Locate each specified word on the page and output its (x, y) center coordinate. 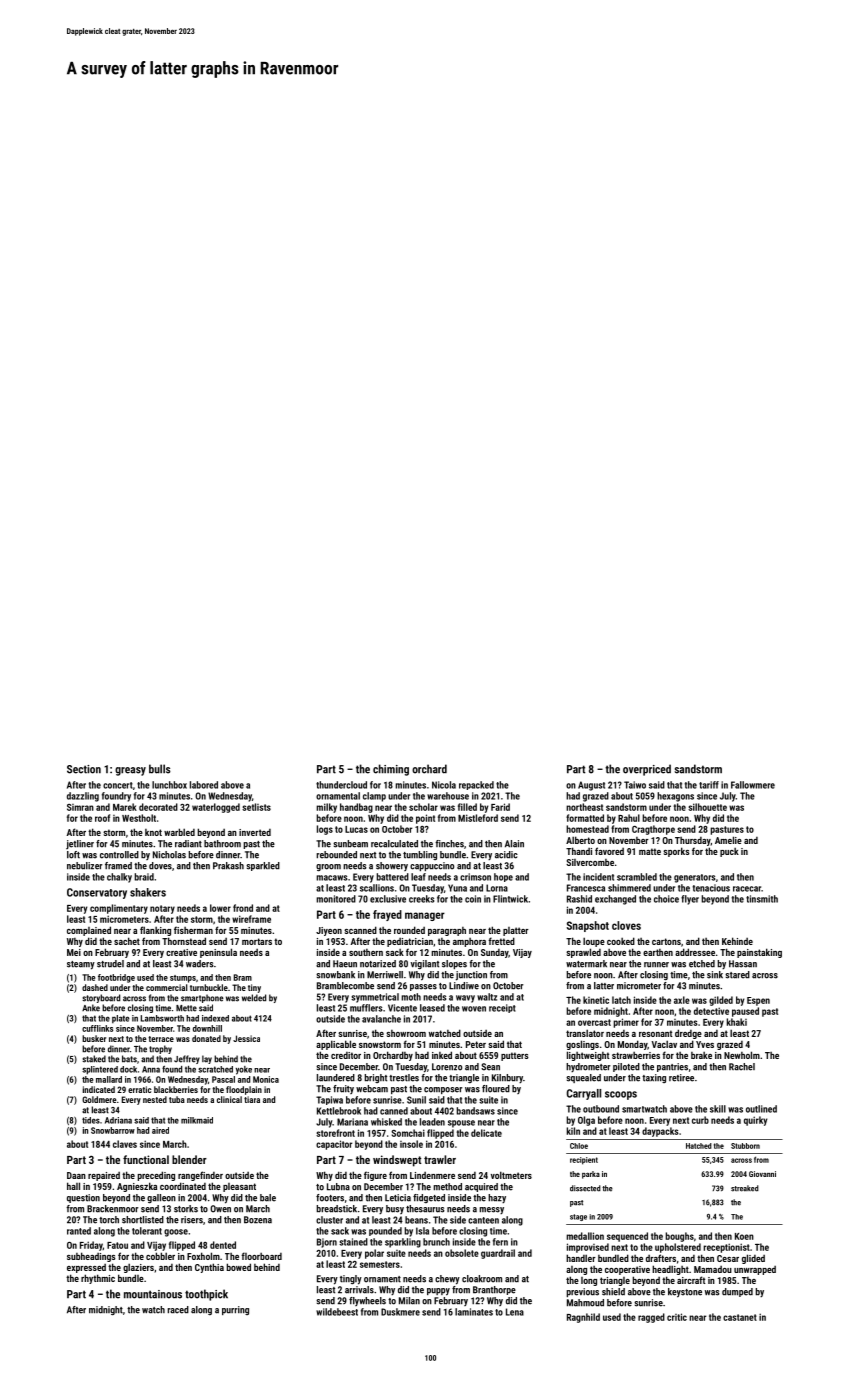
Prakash (228, 866)
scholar (423, 807)
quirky (755, 1121)
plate (120, 1019)
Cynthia (209, 1268)
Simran (80, 807)
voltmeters (511, 1175)
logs (325, 830)
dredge (688, 1034)
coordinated (183, 1186)
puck (729, 852)
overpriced (647, 770)
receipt (502, 1008)
